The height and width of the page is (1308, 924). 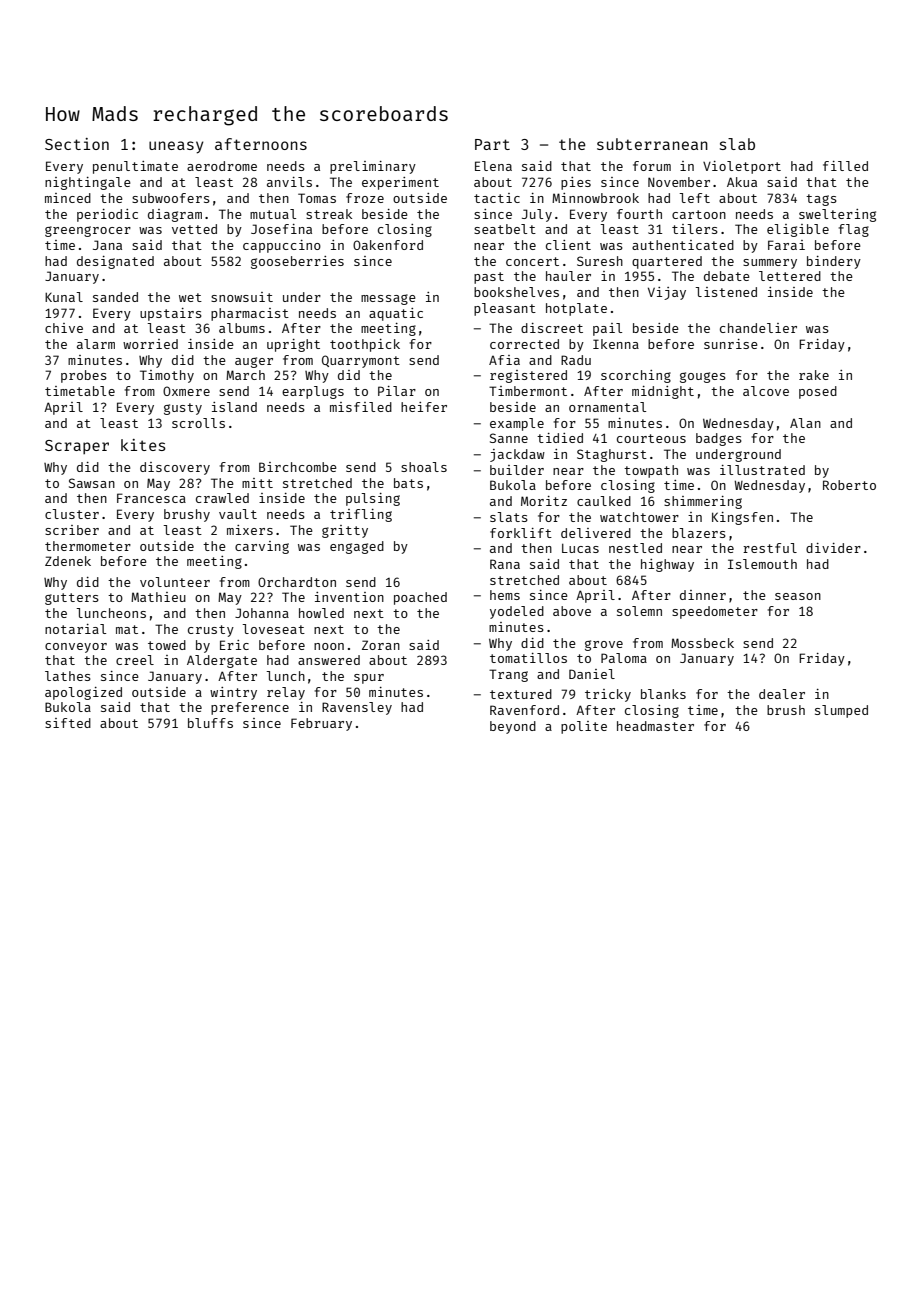 What do you see at coordinates (176, 147) in the page?
I see `uneasy` at bounding box center [176, 147].
